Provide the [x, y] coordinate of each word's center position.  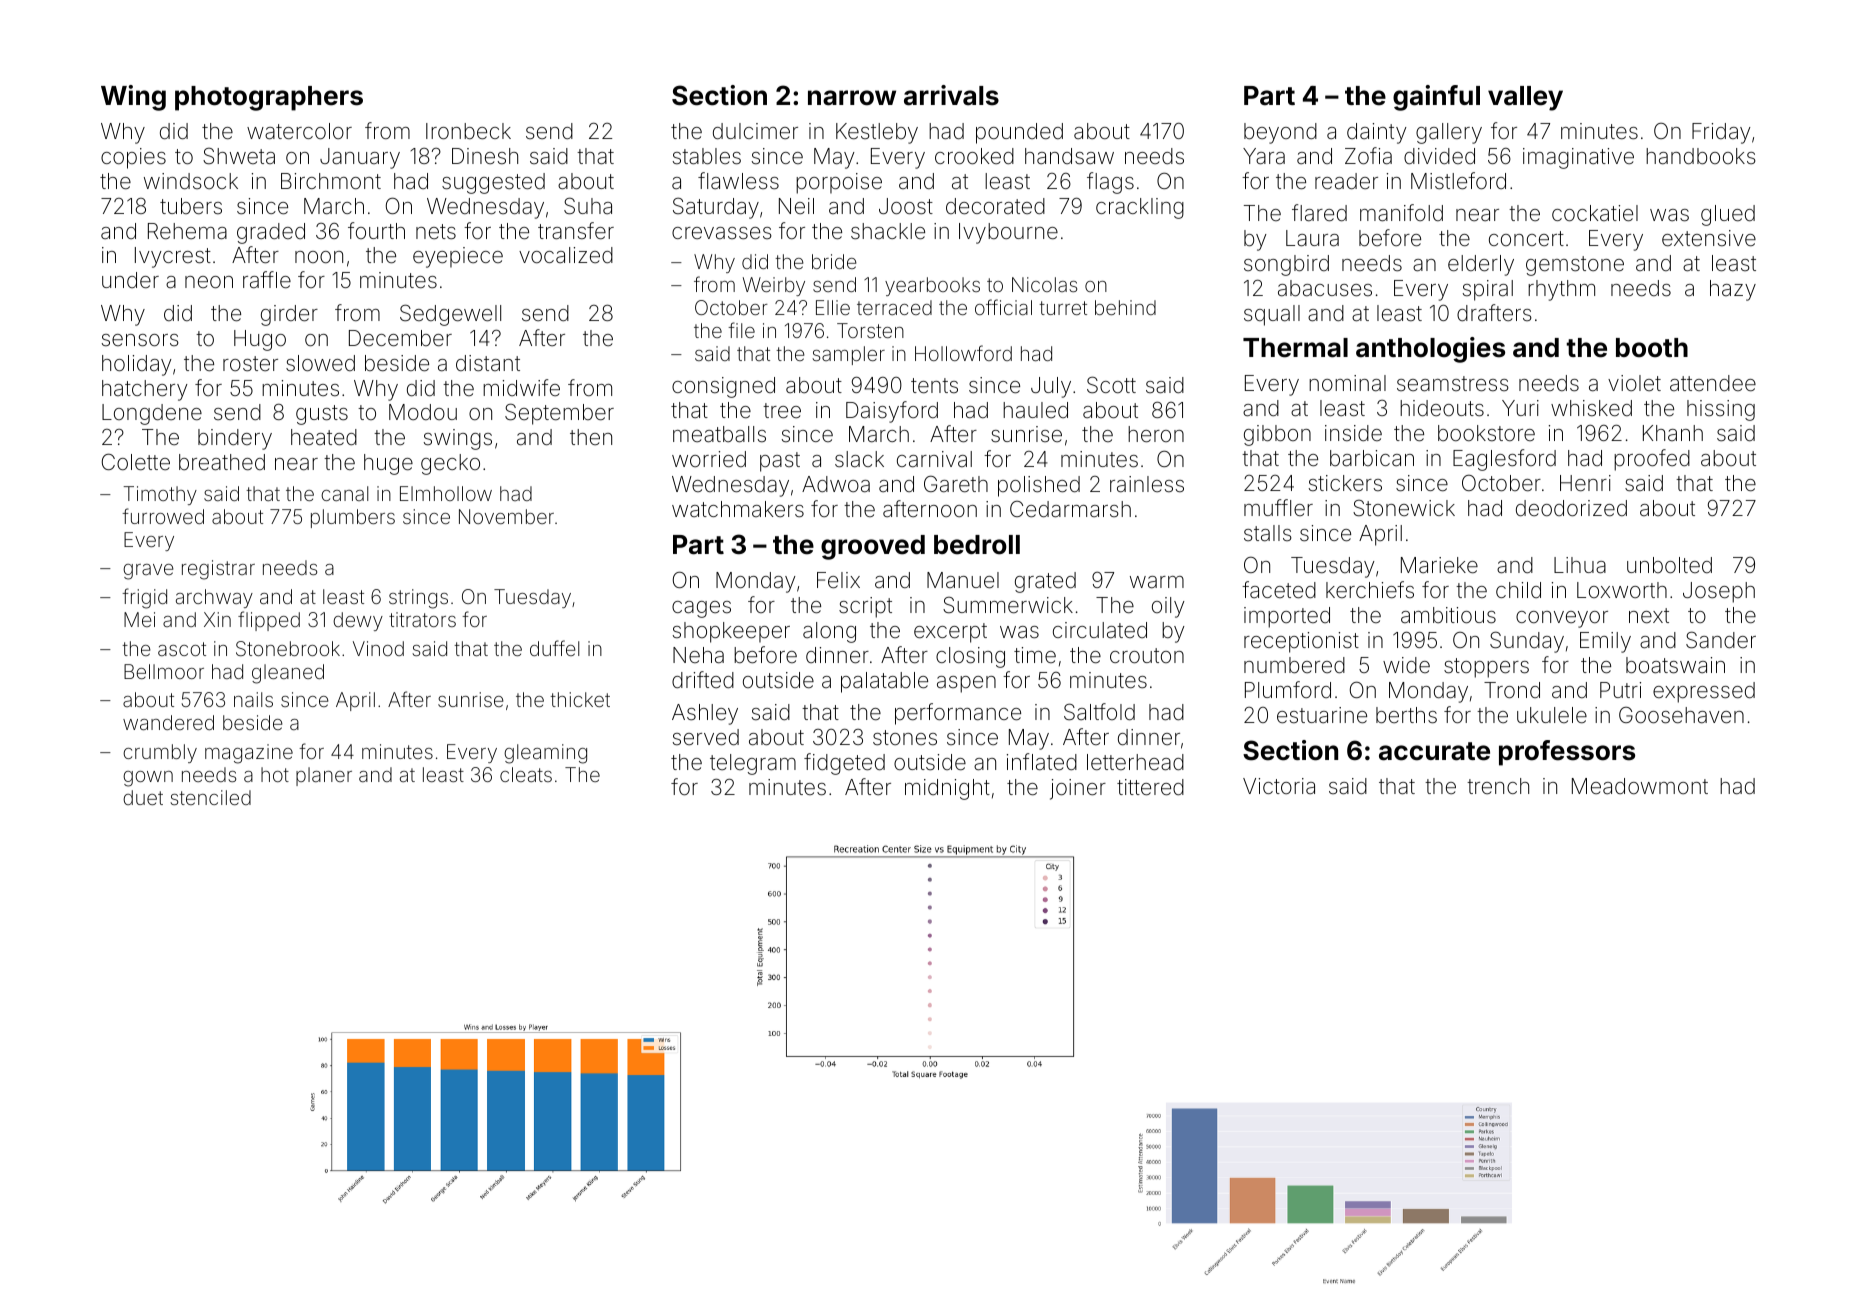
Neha [698, 655]
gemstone [1575, 266]
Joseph [1719, 592]
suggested [493, 183]
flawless [738, 181]
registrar [218, 570]
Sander [1721, 640]
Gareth [956, 484]
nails [253, 699]
